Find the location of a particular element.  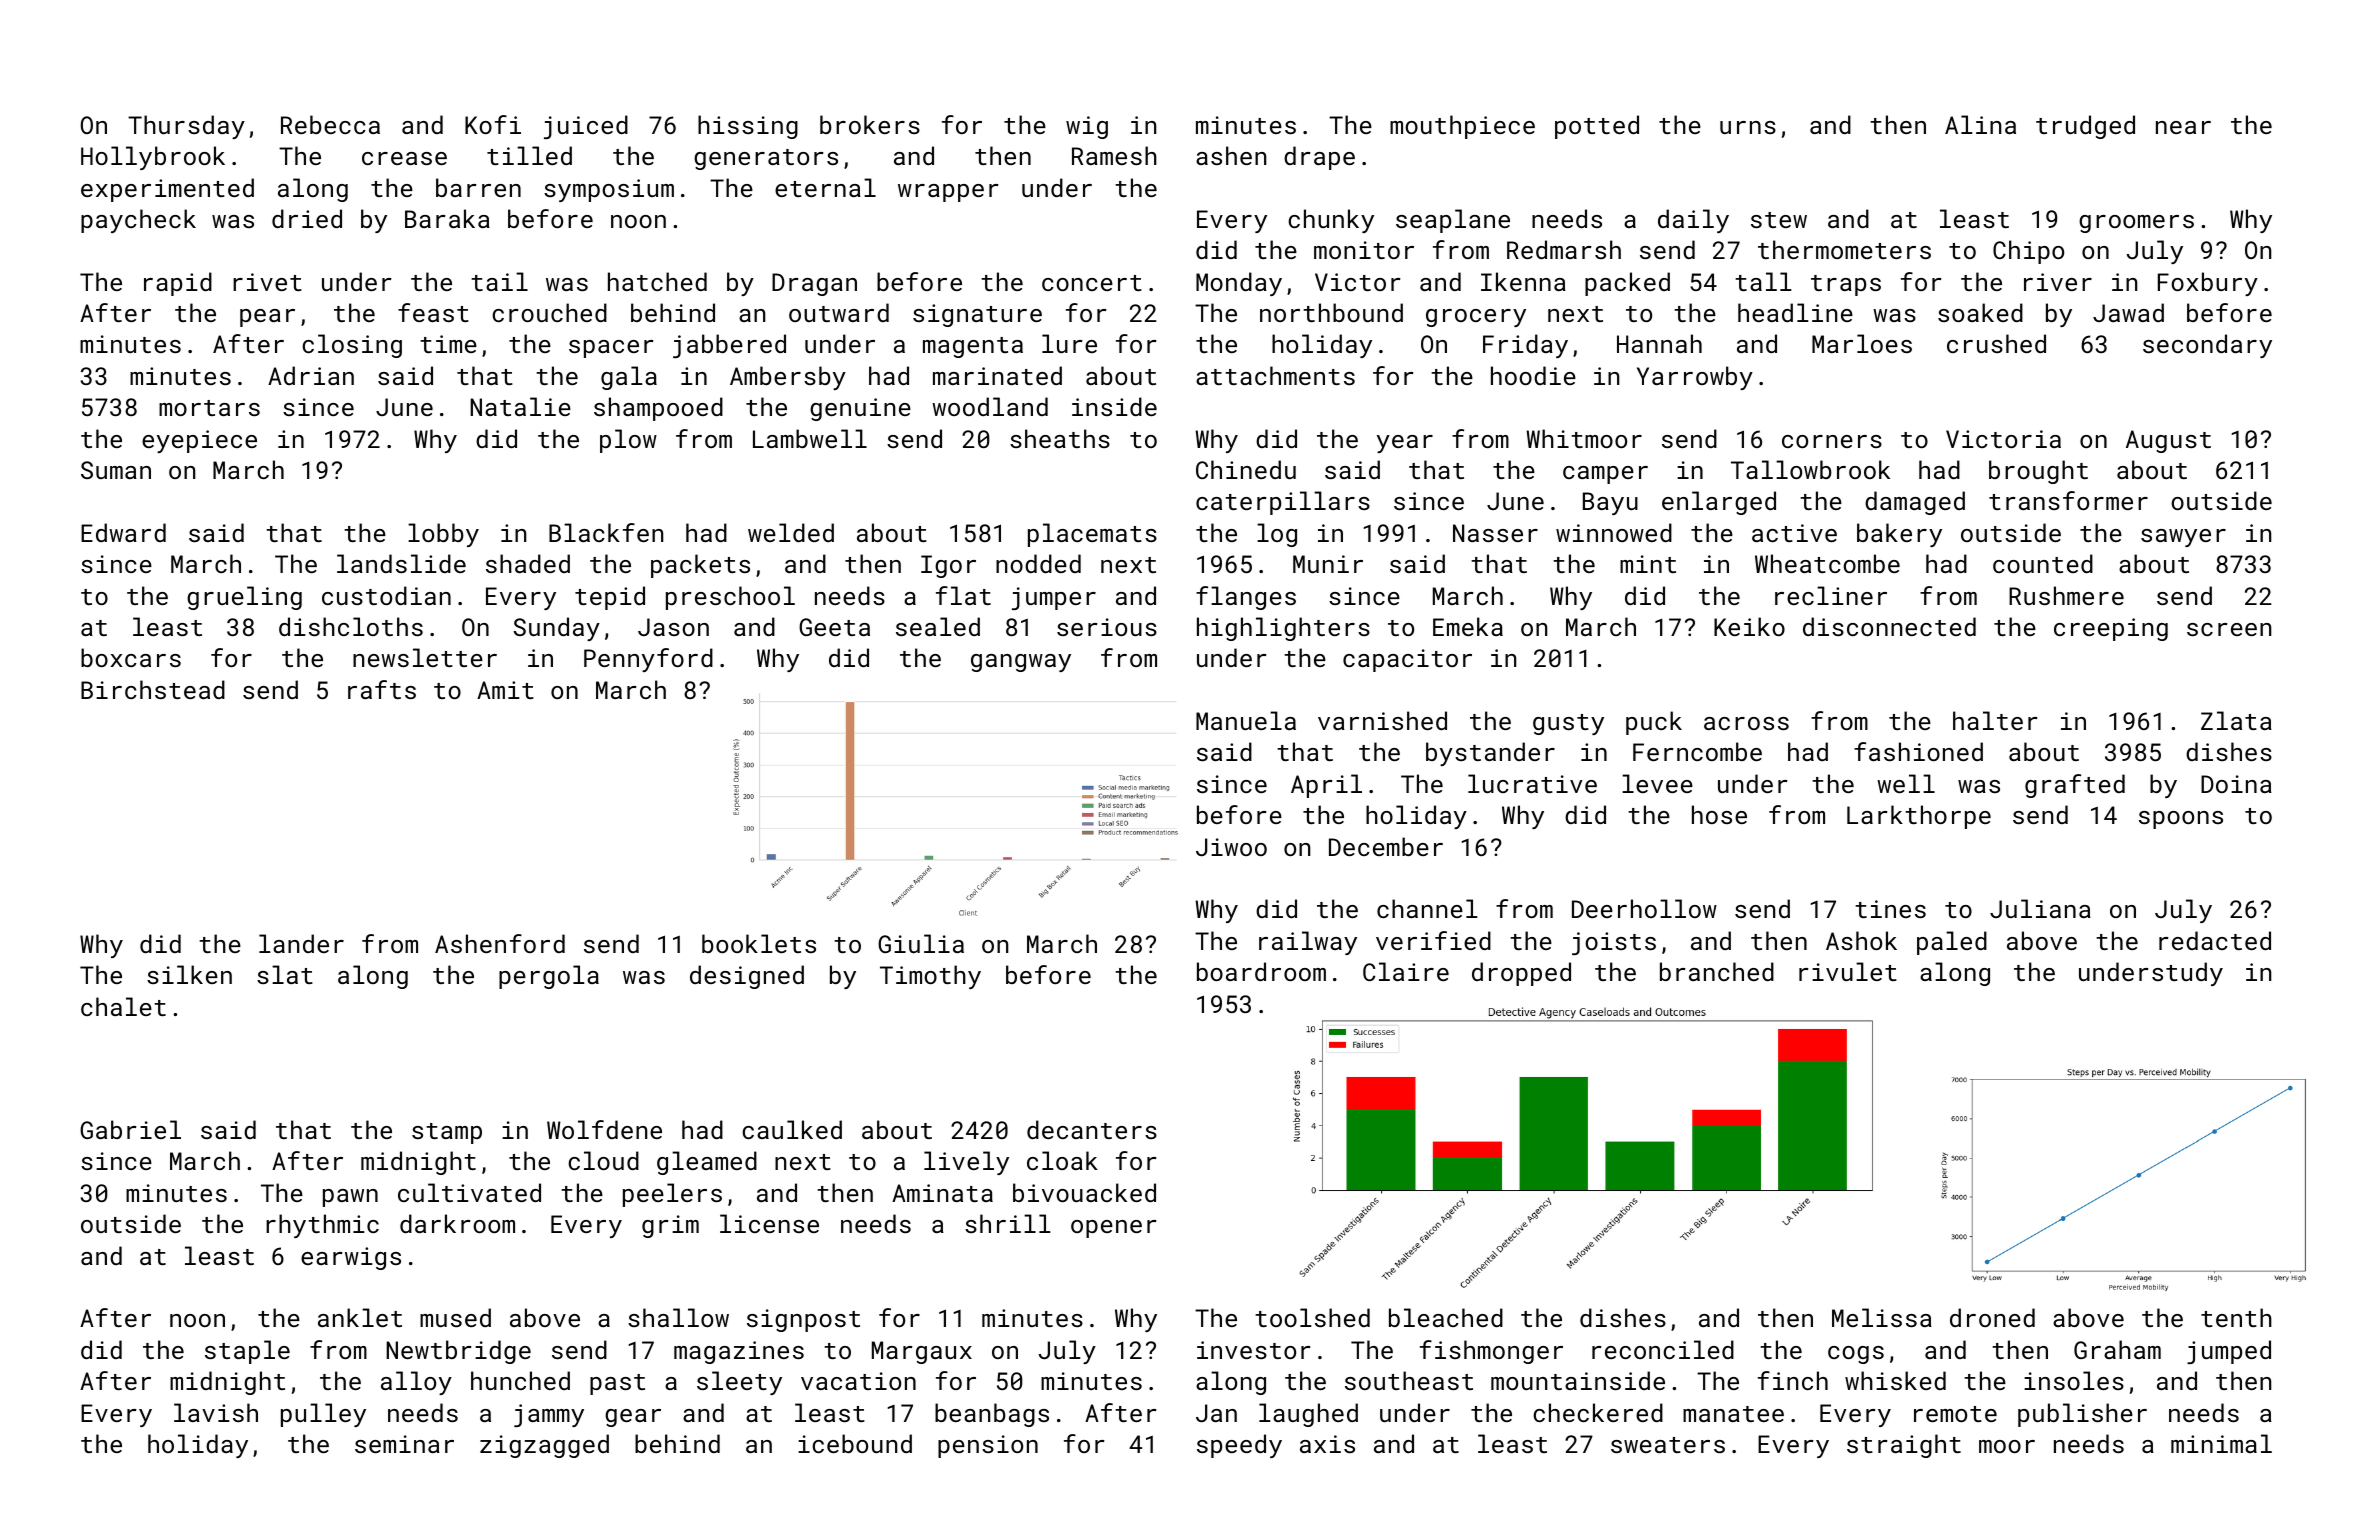

lucrative is located at coordinates (1532, 783).
